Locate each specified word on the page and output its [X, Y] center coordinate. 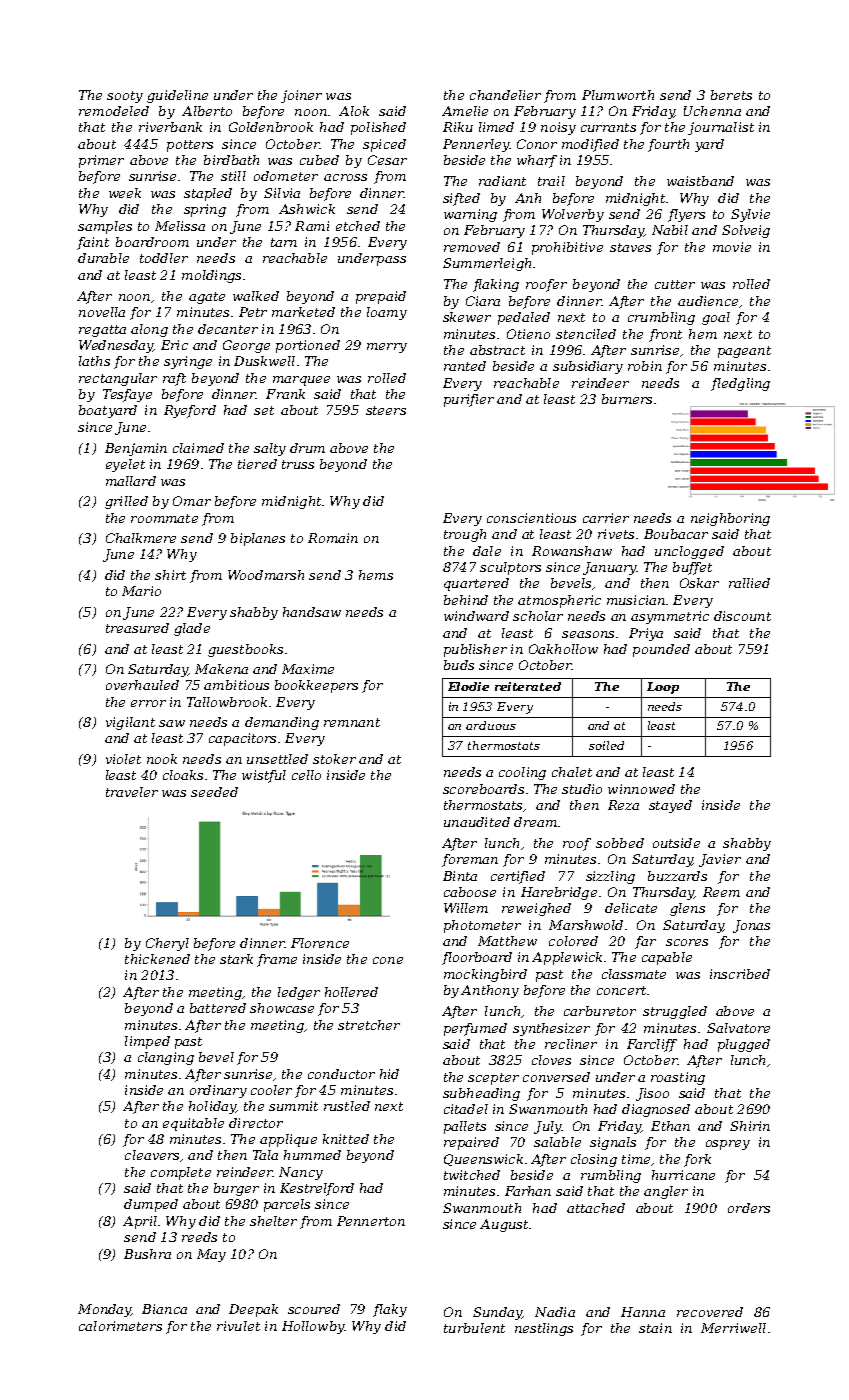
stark [236, 959]
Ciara [483, 301]
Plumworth [618, 95]
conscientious [531, 518]
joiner [301, 96]
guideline [177, 96]
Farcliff [652, 1045]
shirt [170, 575]
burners [627, 399]
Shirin [750, 1126]
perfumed [475, 1029]
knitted [346, 1139]
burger [236, 1189]
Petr [253, 312]
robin [645, 366]
